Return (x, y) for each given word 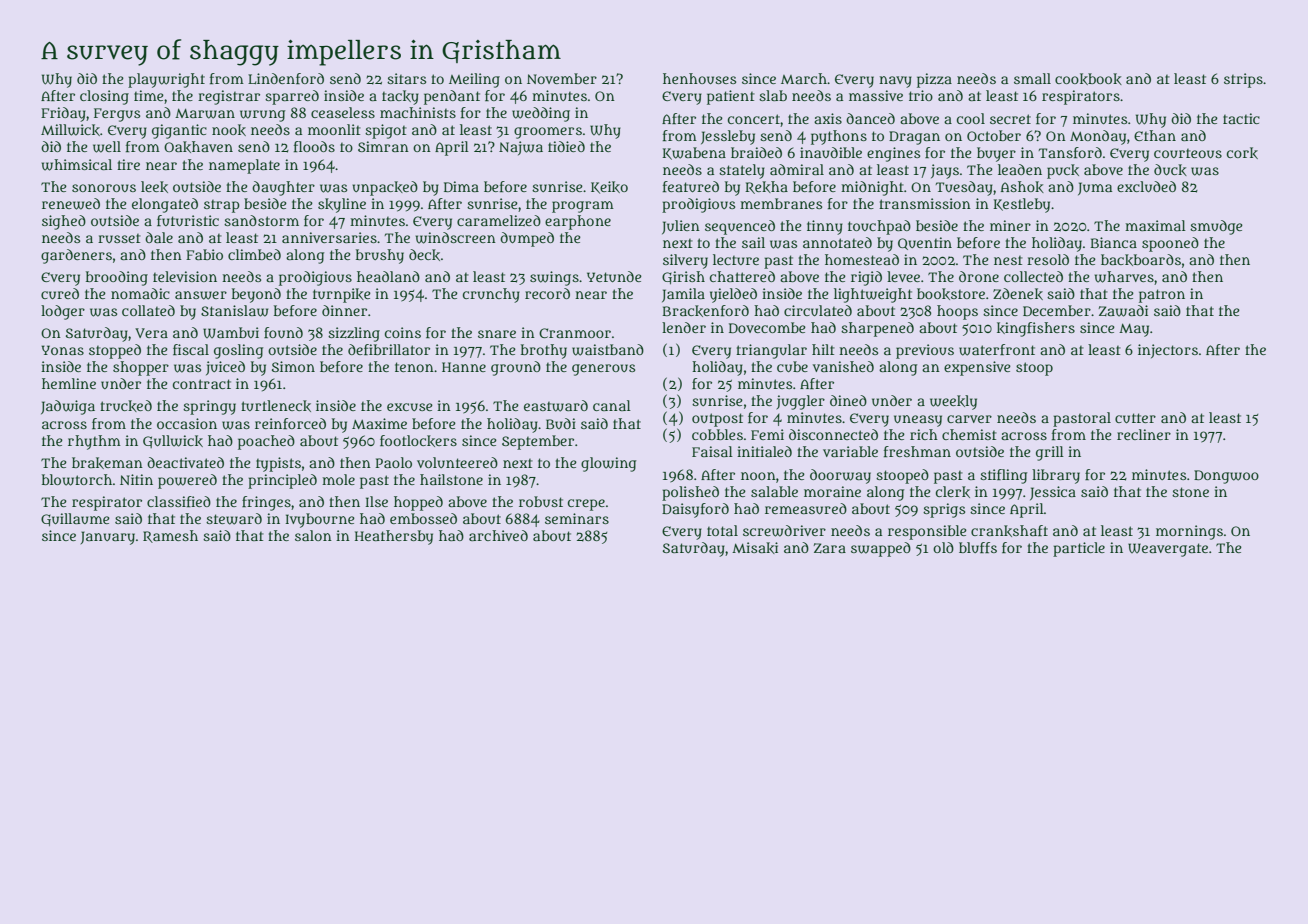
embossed (423, 518)
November (562, 78)
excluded (1146, 186)
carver (969, 419)
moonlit (334, 129)
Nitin (136, 479)
